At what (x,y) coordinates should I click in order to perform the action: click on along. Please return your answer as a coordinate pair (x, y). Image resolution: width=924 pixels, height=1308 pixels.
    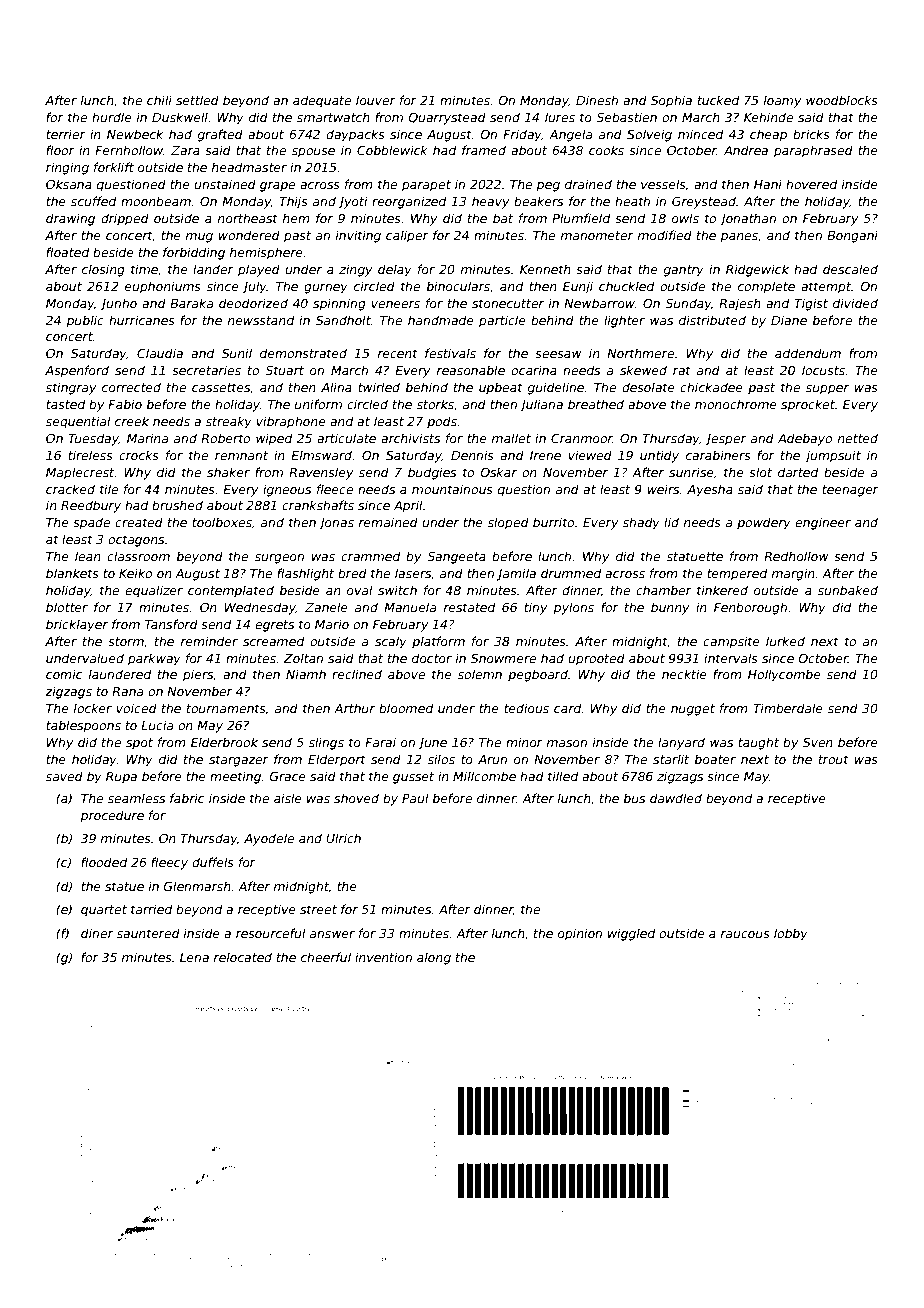
    Looking at the image, I should click on (434, 958).
